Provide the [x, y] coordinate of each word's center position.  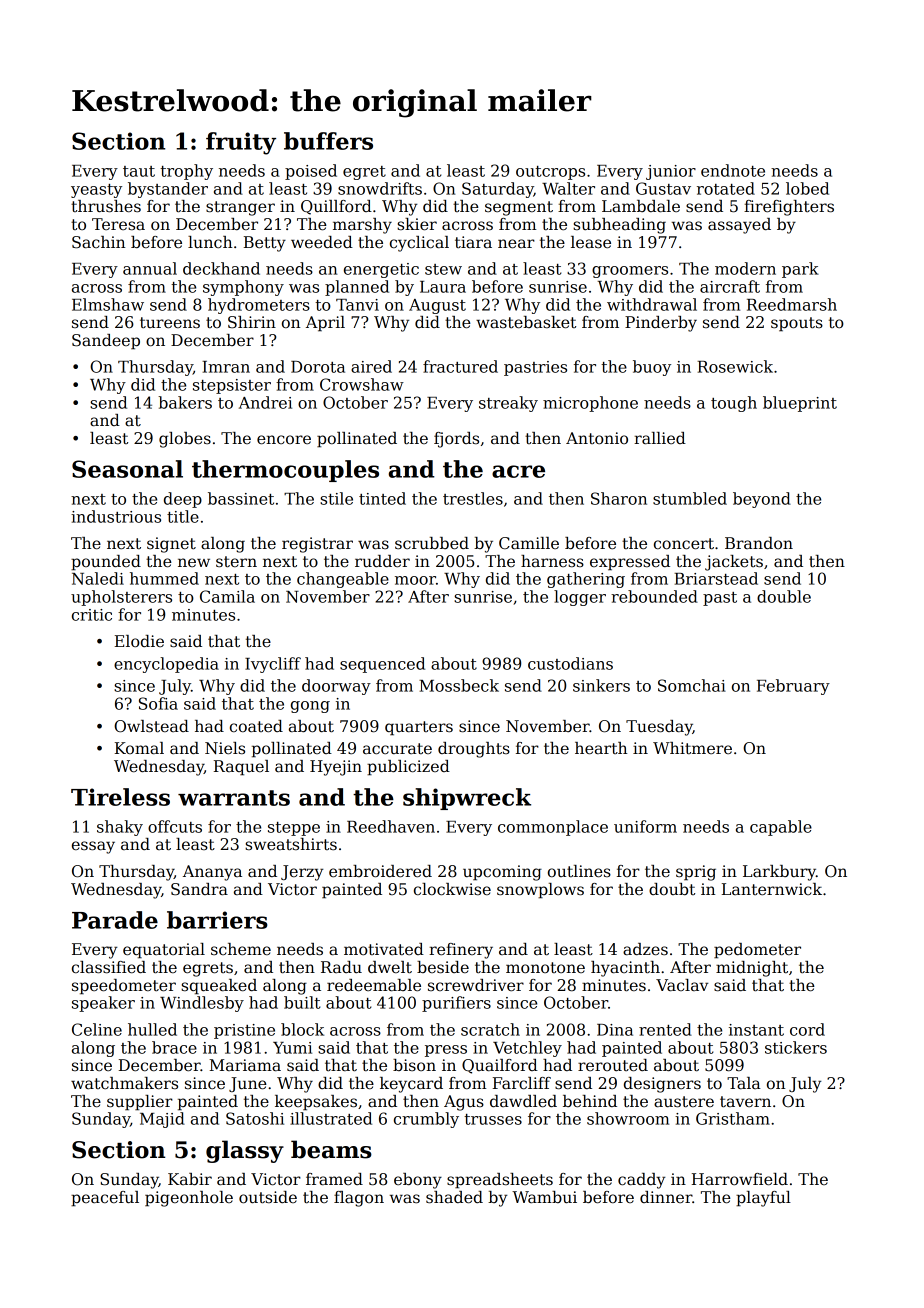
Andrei [265, 402]
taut [139, 171]
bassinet [241, 498]
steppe [294, 829]
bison [414, 1065]
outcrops [550, 173]
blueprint [800, 404]
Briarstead [716, 578]
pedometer [757, 951]
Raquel [241, 768]
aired [371, 366]
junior [671, 172]
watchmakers [124, 1083]
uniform [645, 826]
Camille [529, 543]
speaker [103, 1004]
